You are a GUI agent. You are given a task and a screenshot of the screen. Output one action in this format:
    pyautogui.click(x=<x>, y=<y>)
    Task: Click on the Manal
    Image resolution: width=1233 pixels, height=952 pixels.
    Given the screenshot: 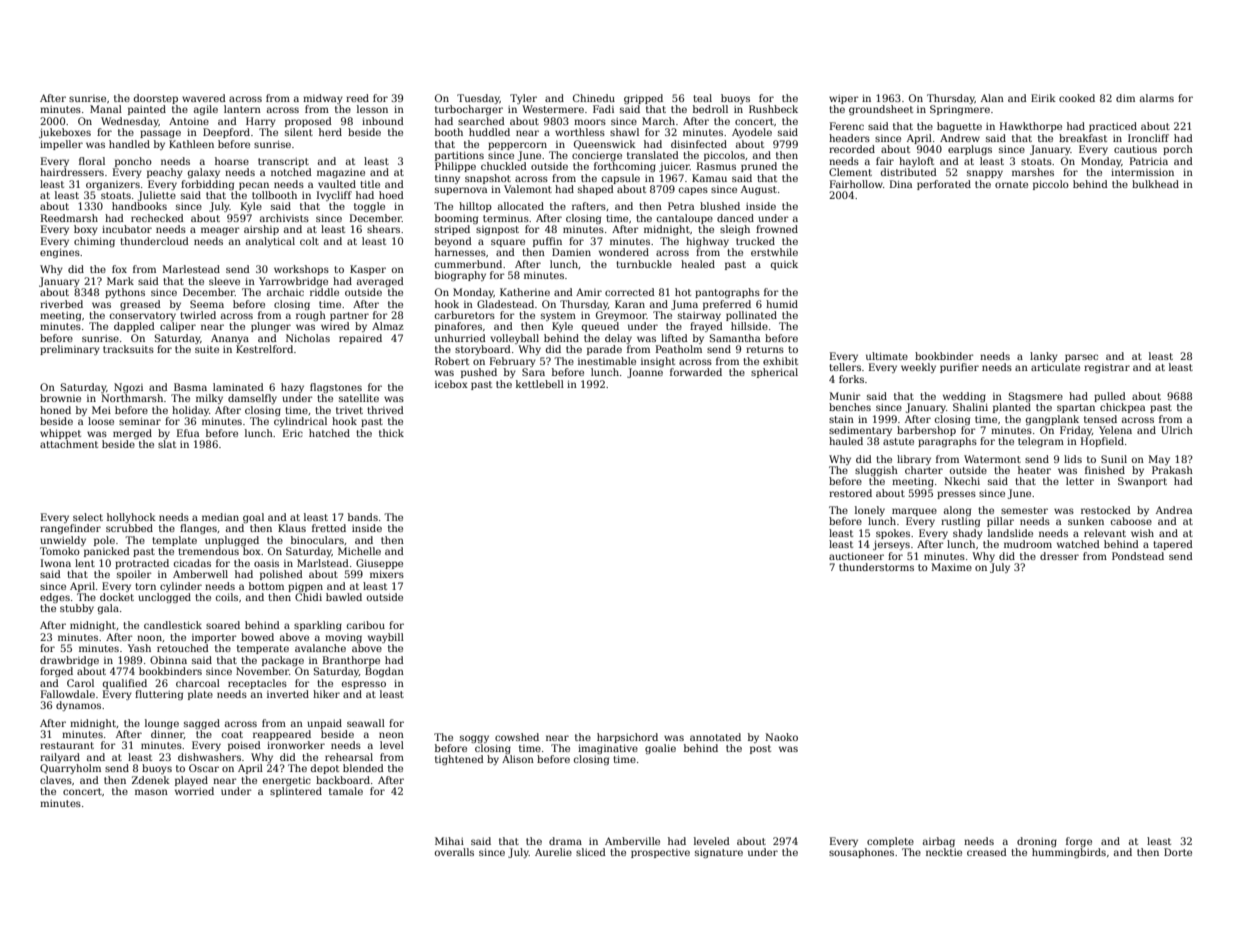 What is the action you would take?
    pyautogui.click(x=106, y=109)
